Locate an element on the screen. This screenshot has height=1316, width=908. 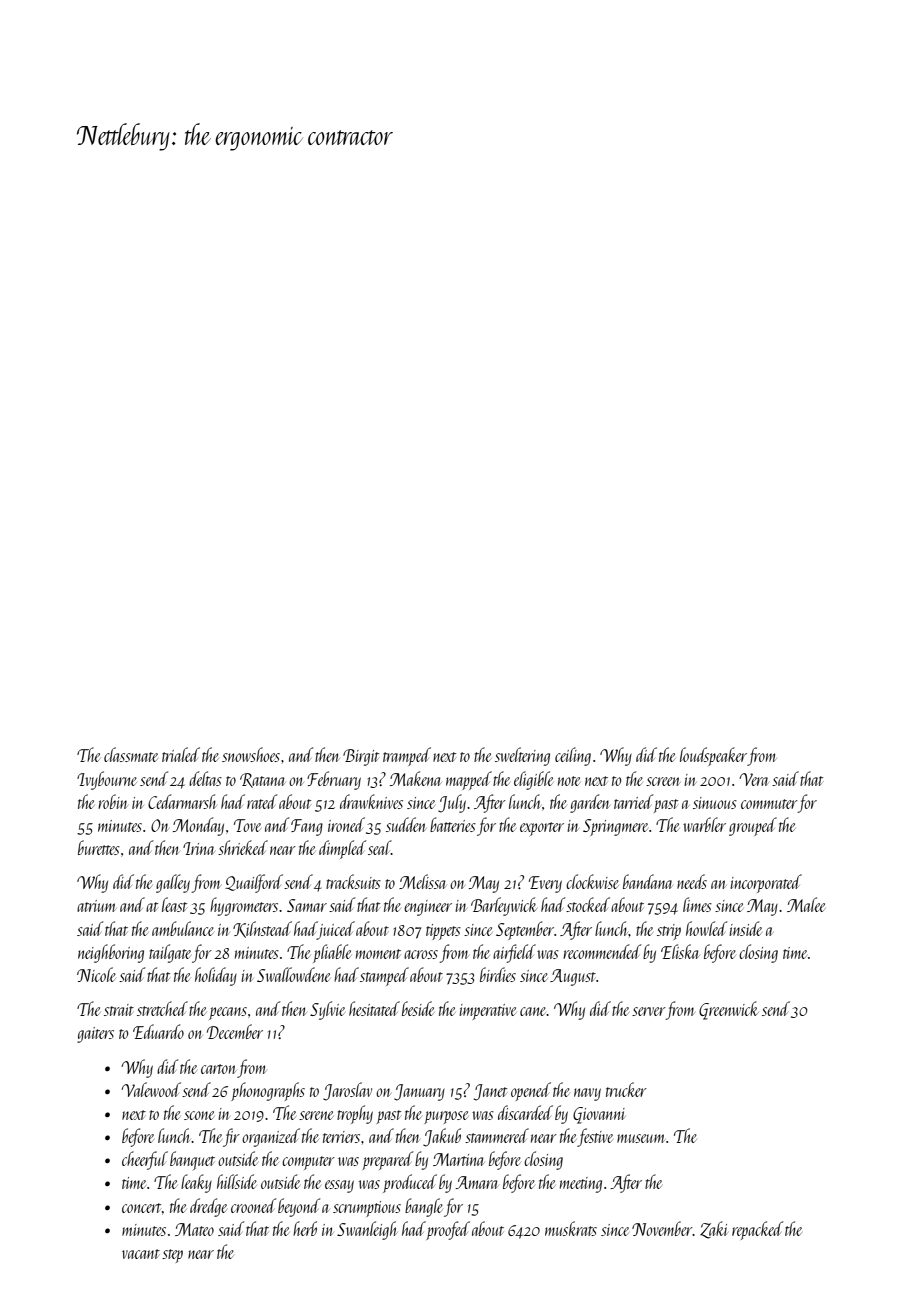
hesitated is located at coordinates (374, 1008).
